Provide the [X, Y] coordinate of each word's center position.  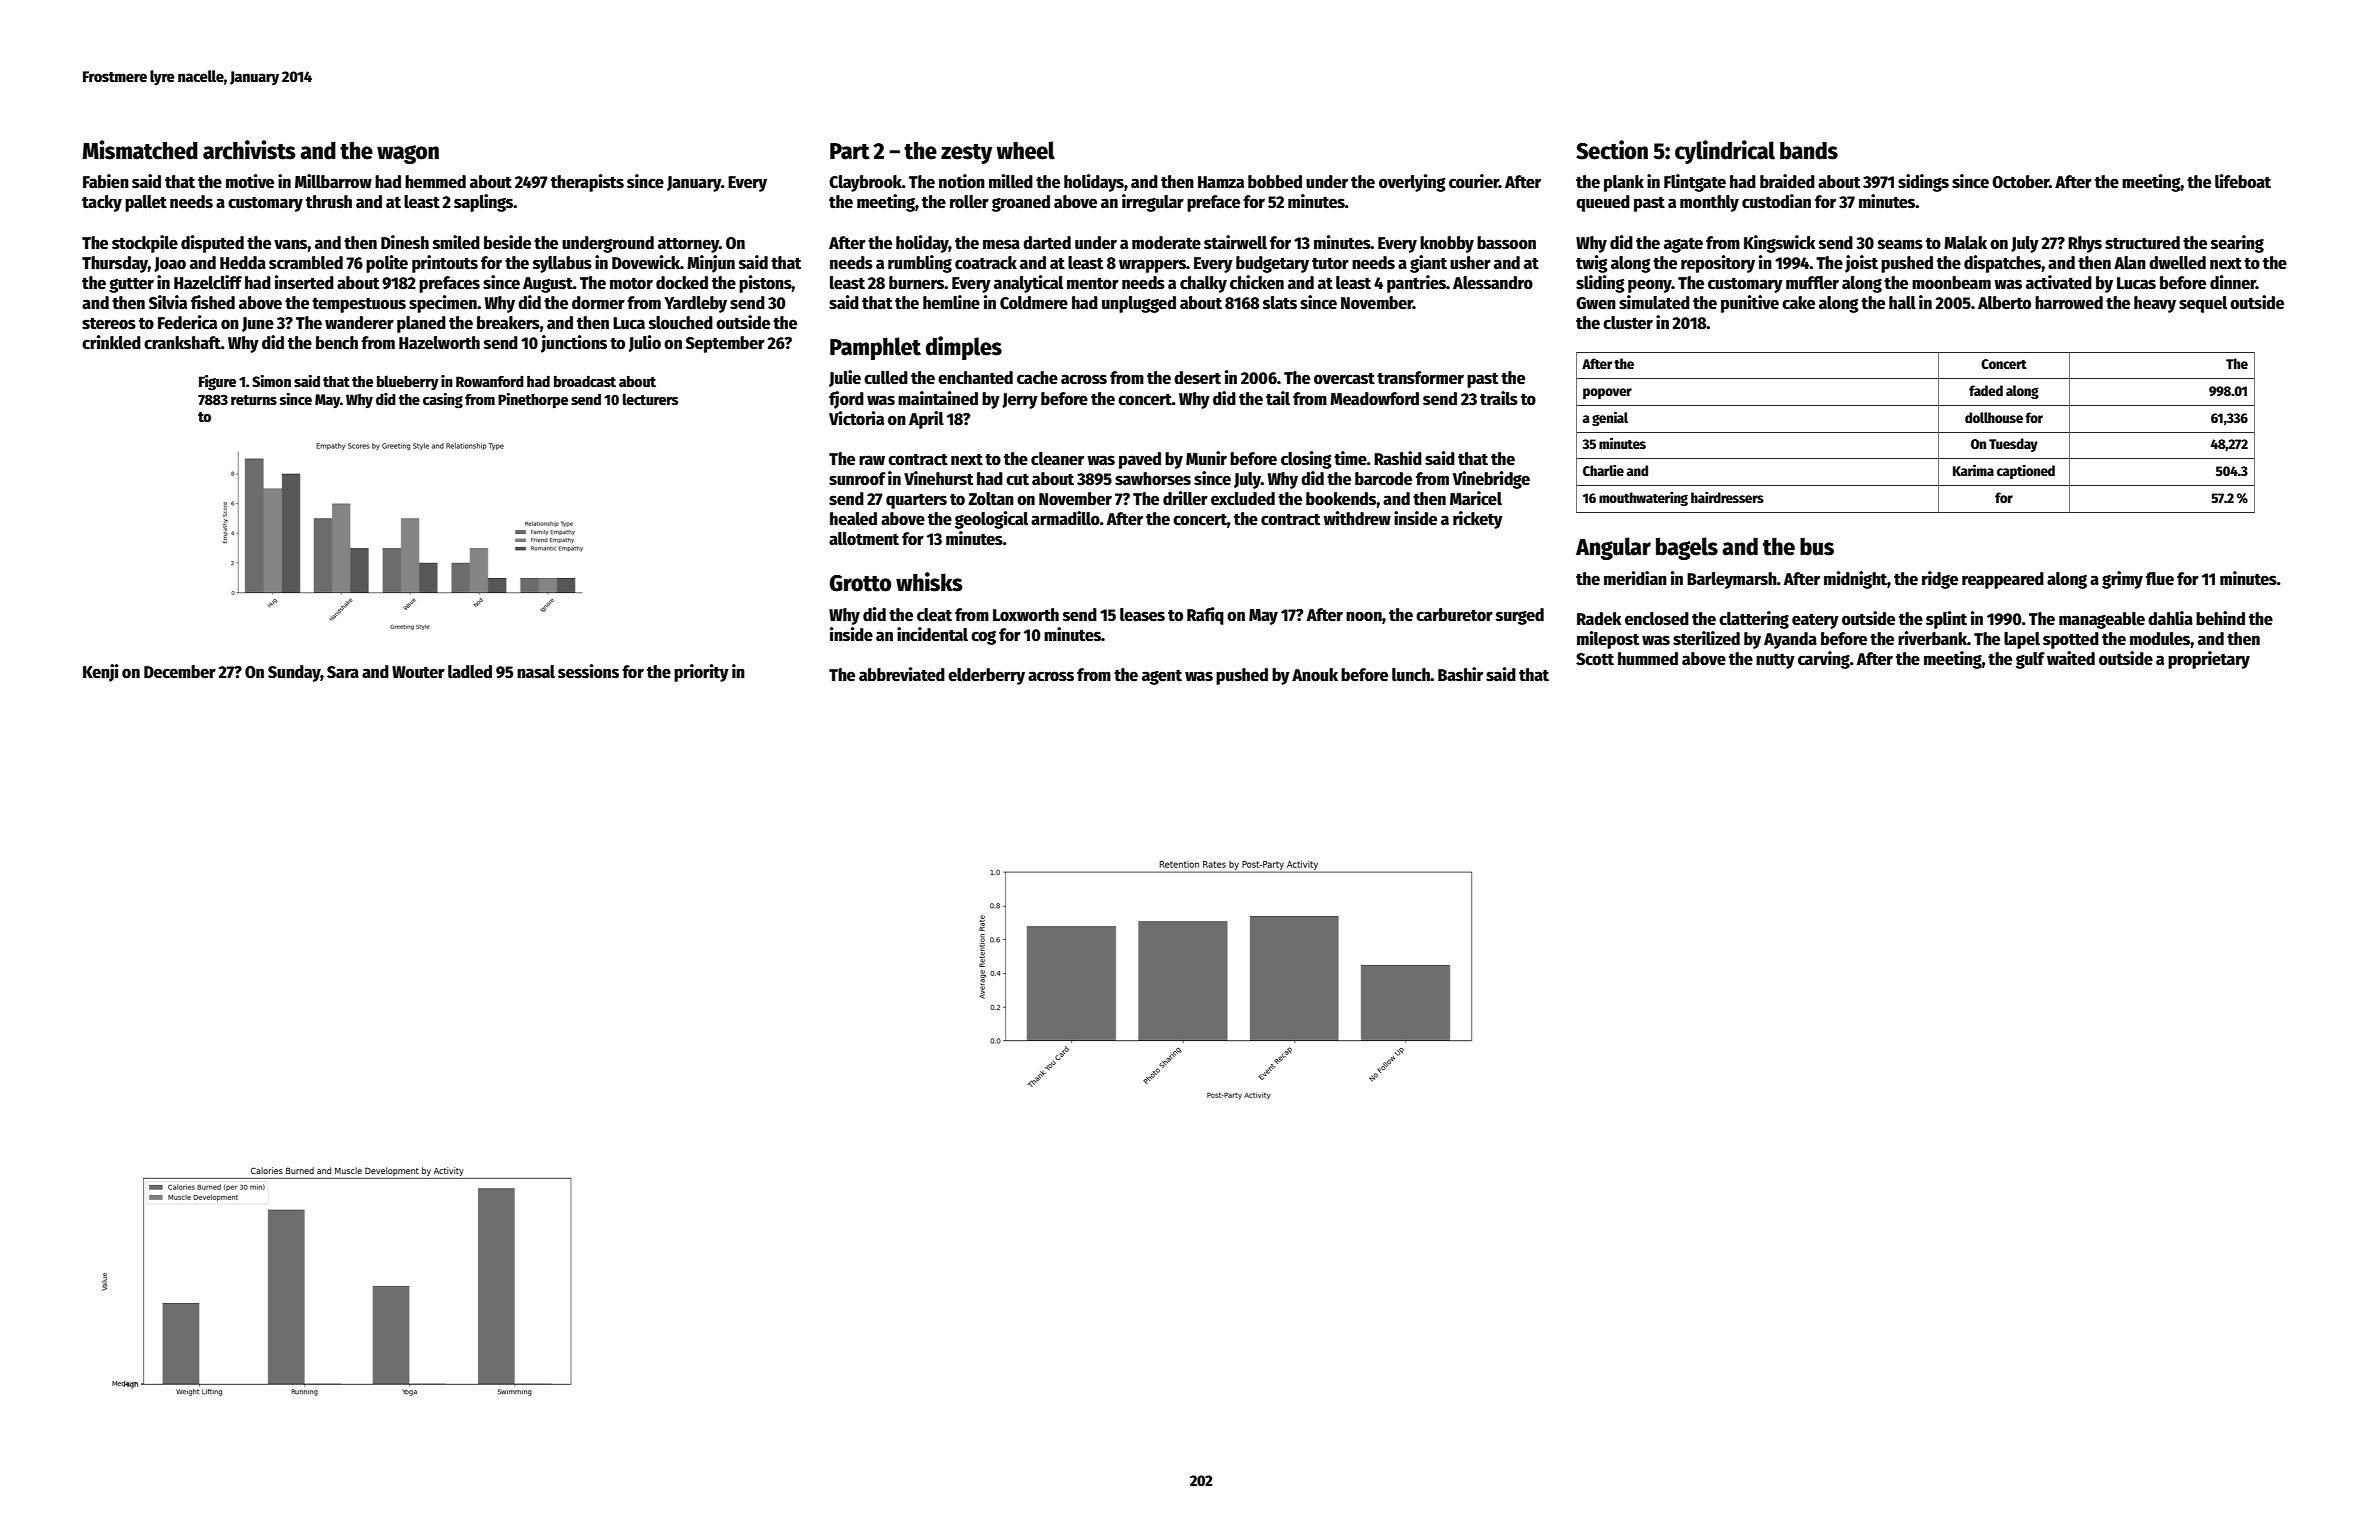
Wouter [418, 672]
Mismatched [140, 150]
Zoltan [991, 499]
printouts [445, 264]
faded [1986, 390]
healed [853, 519]
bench [337, 343]
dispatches [2002, 264]
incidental [932, 634]
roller [969, 202]
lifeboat [2243, 181]
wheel [1025, 150]
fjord [846, 400]
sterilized [1706, 638]
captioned [2026, 472]
